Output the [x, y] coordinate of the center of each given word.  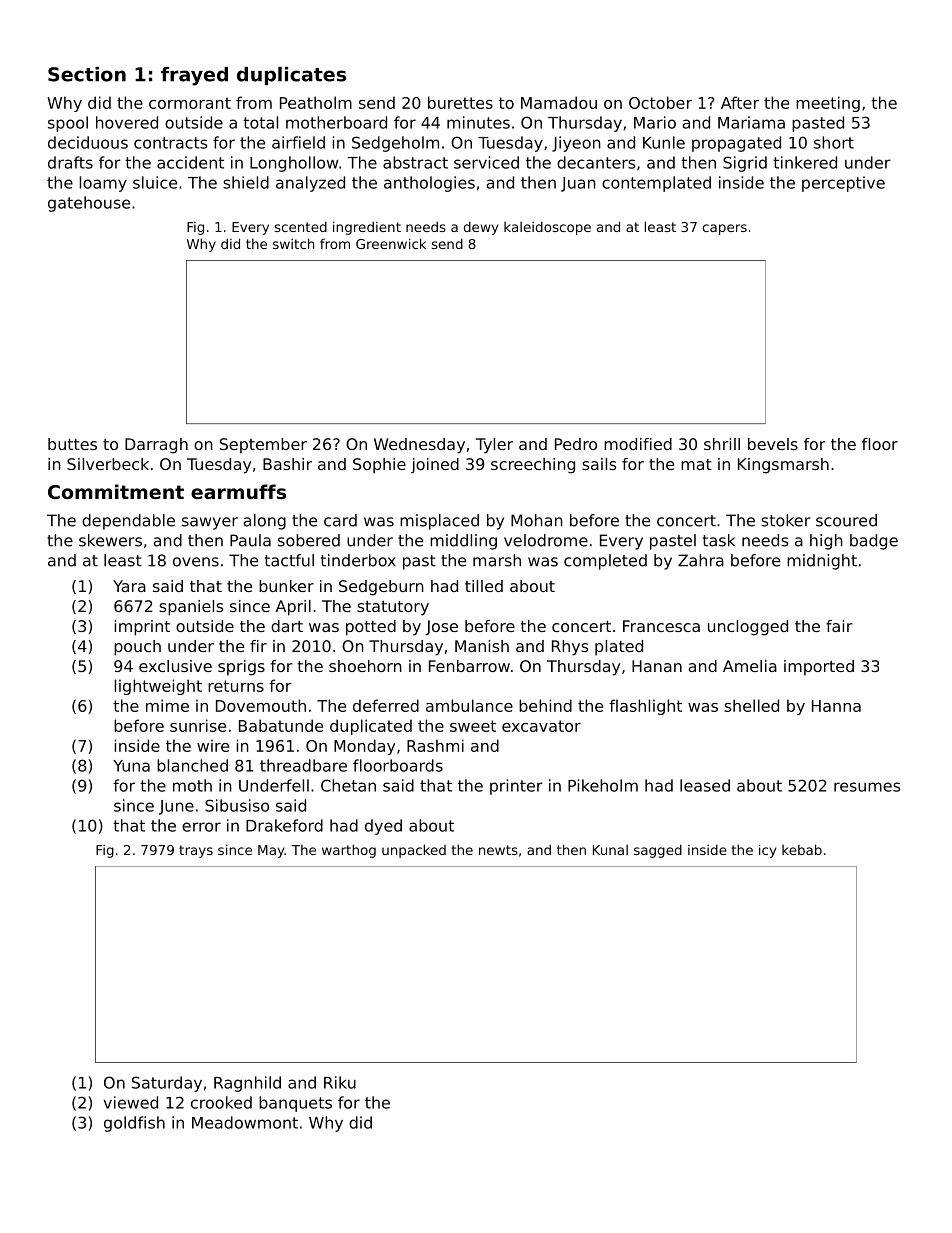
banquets [295, 1104]
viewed [130, 1102]
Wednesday [419, 446]
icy [767, 851]
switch [293, 243]
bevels [773, 444]
